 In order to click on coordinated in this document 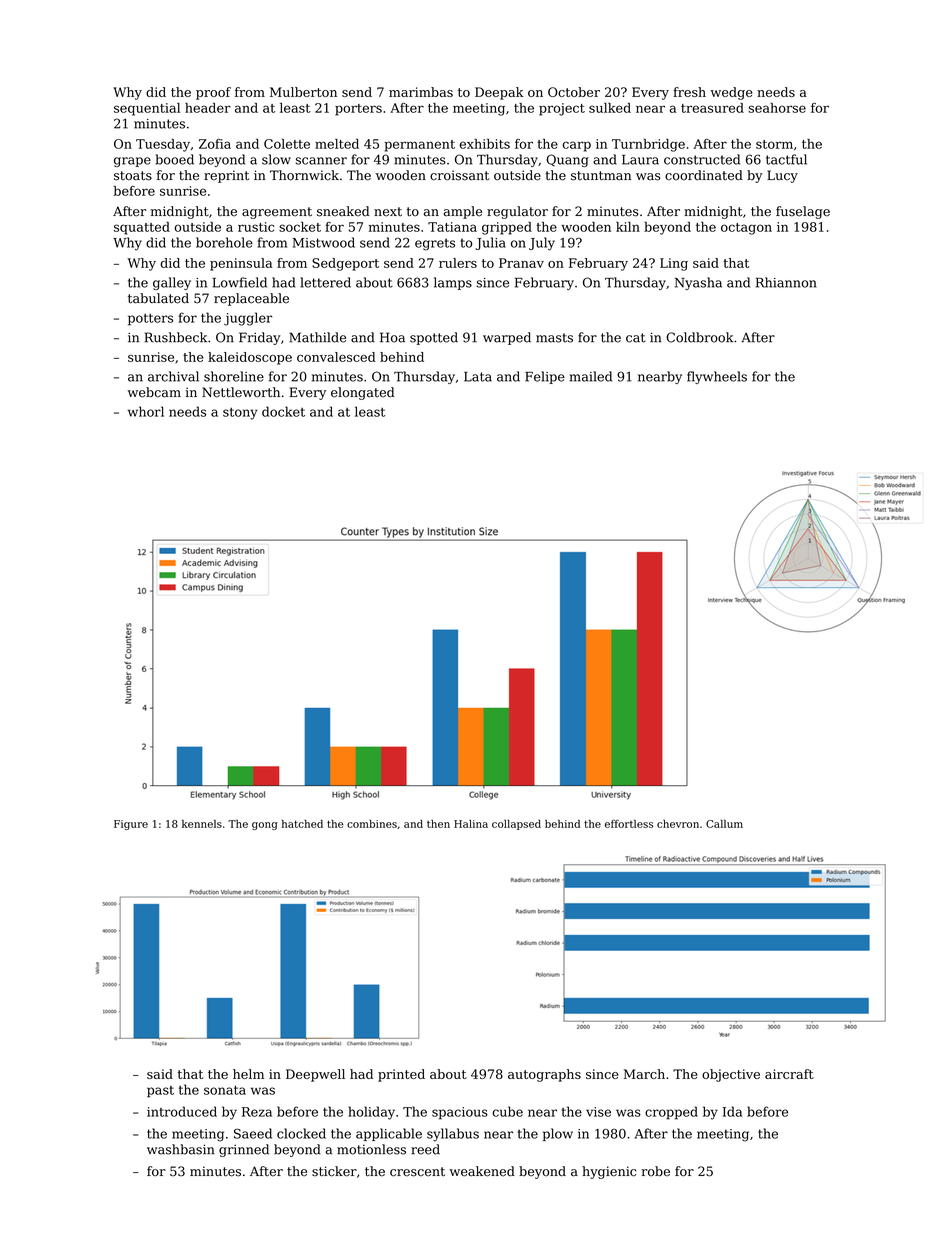, I will do `click(704, 175)`.
